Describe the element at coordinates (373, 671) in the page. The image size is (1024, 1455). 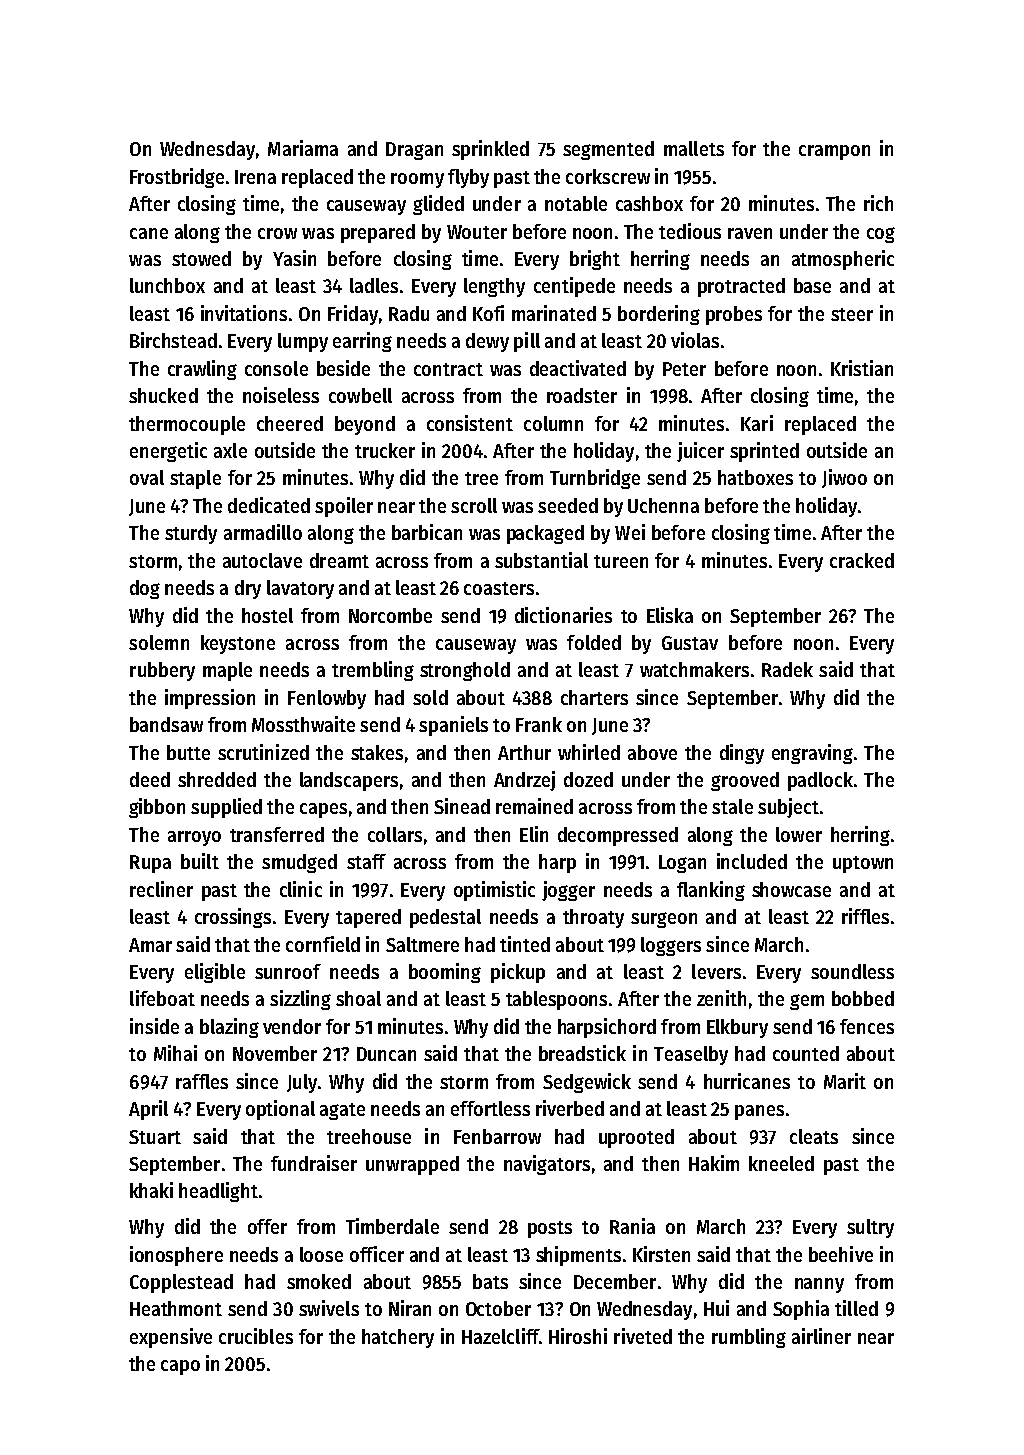
I see `trembling` at that location.
